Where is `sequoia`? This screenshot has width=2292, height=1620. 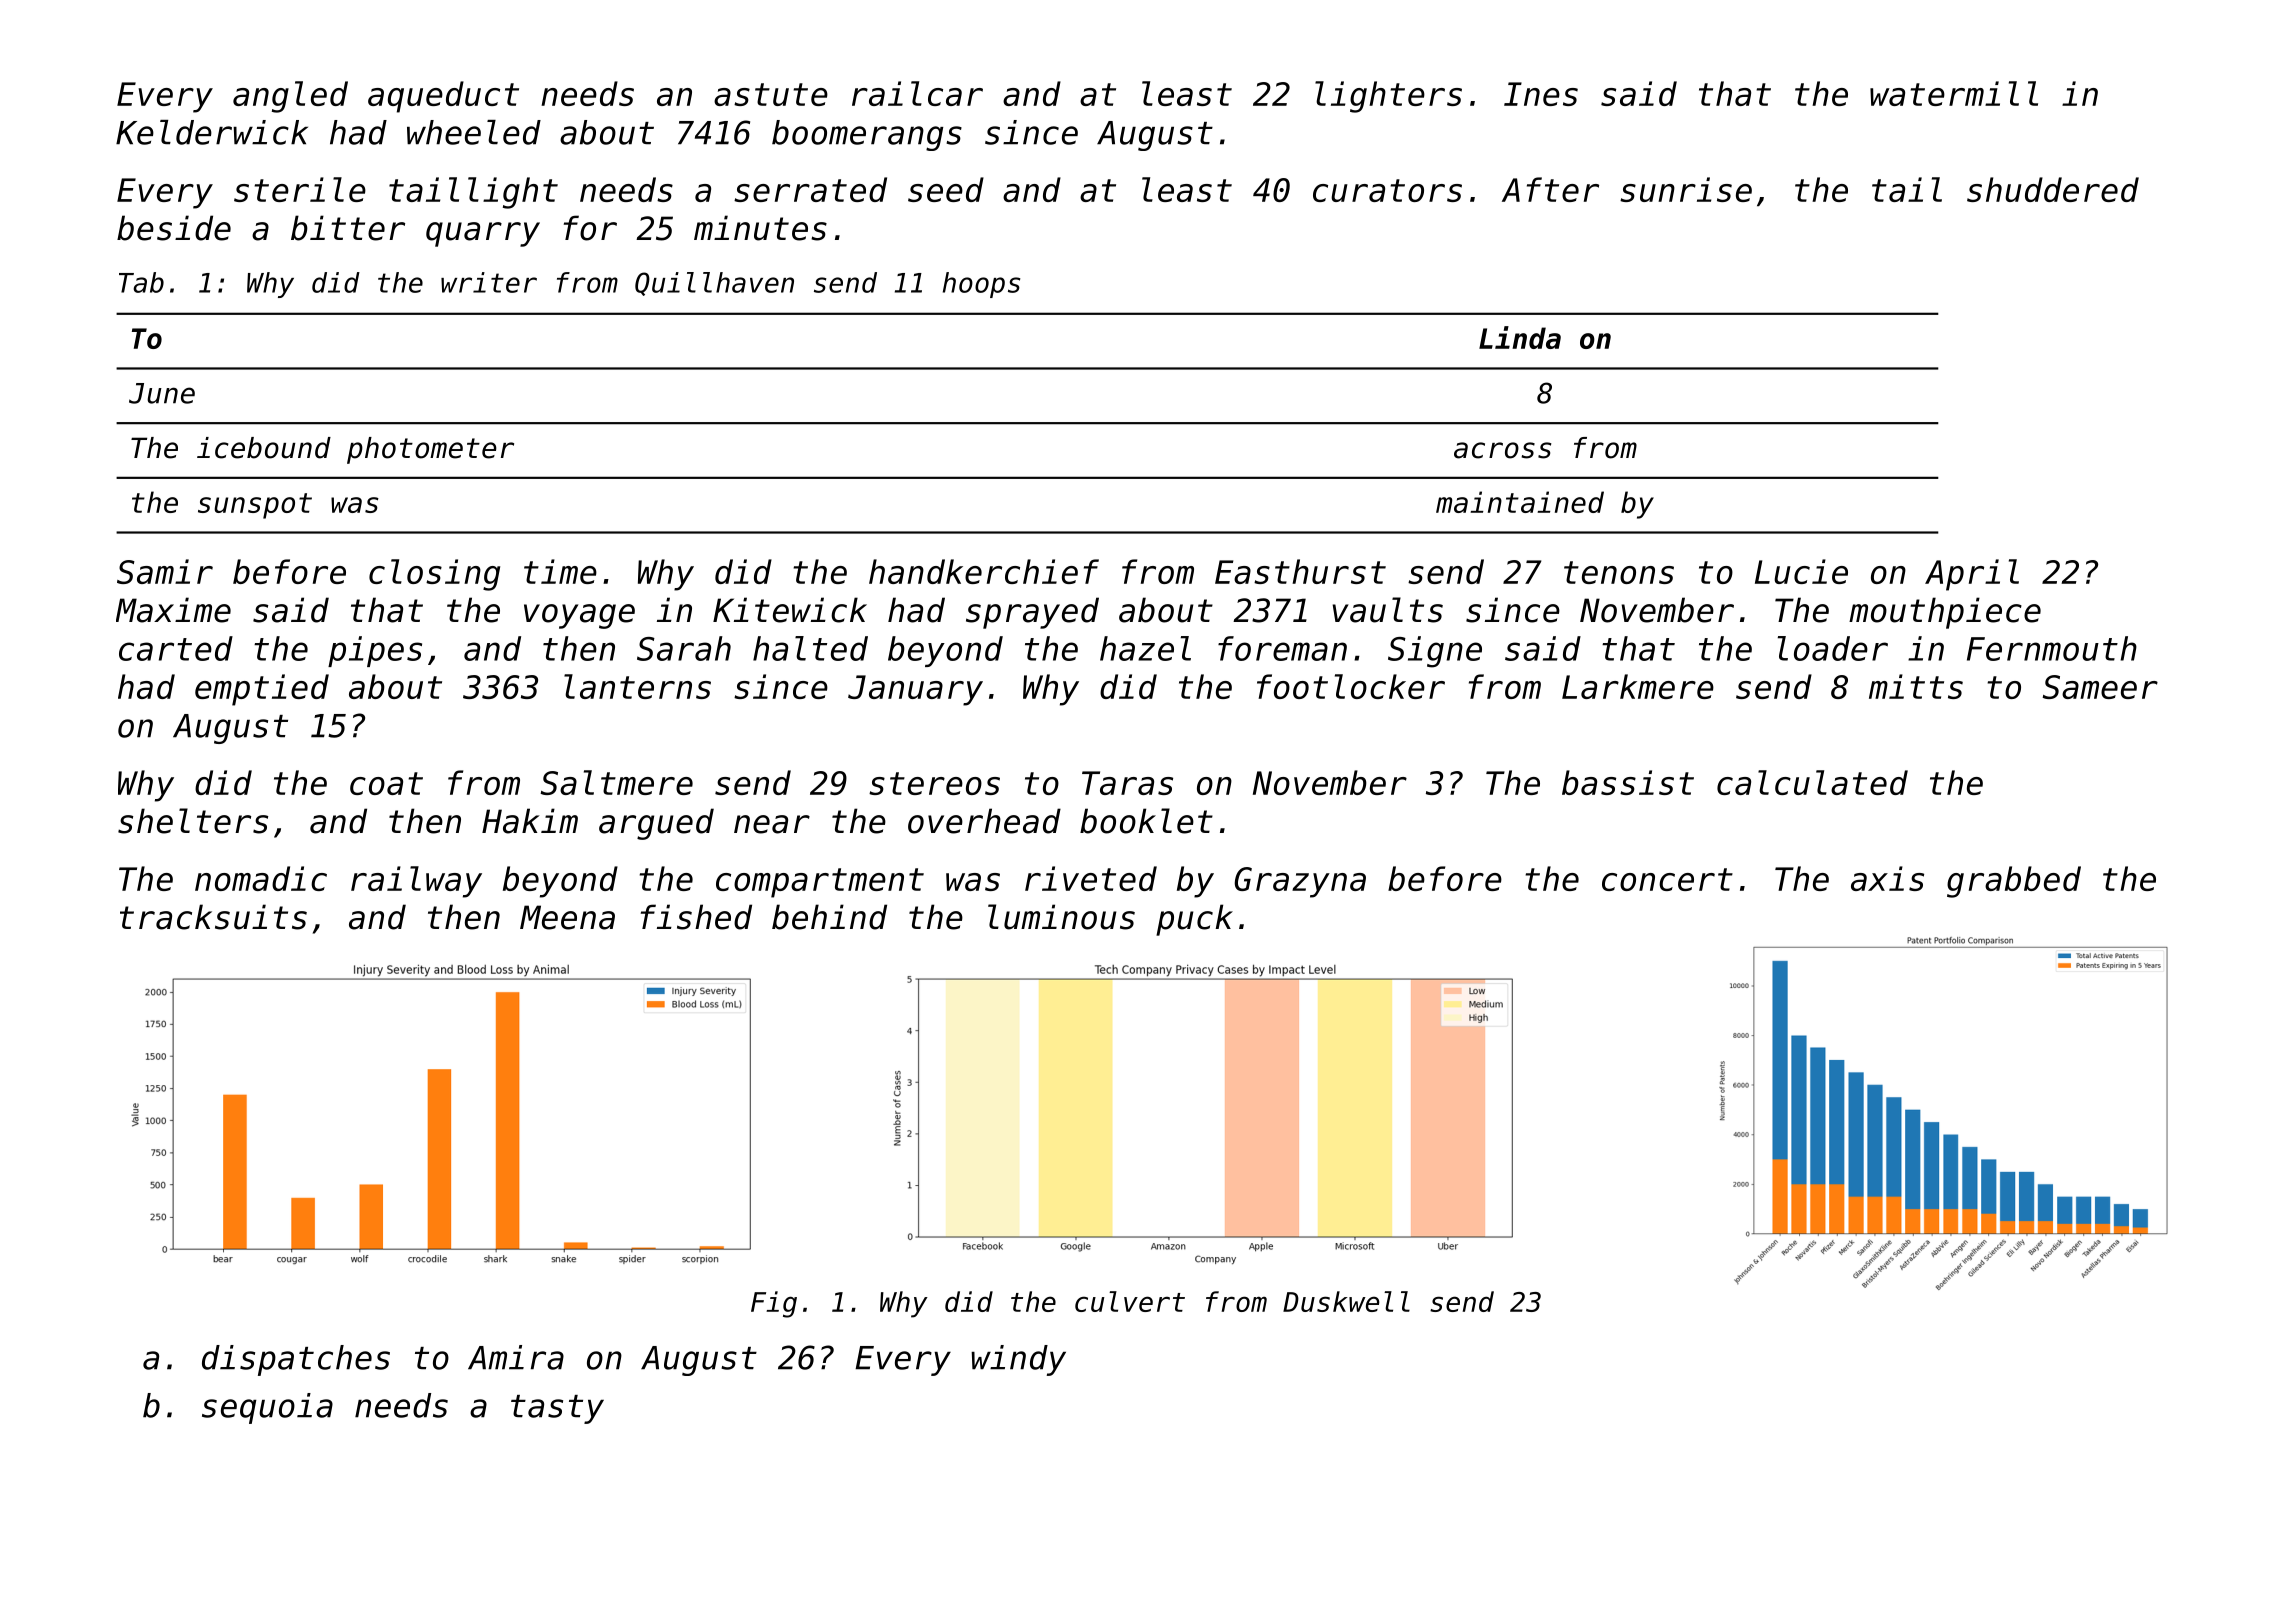
sequoia is located at coordinates (267, 1408).
